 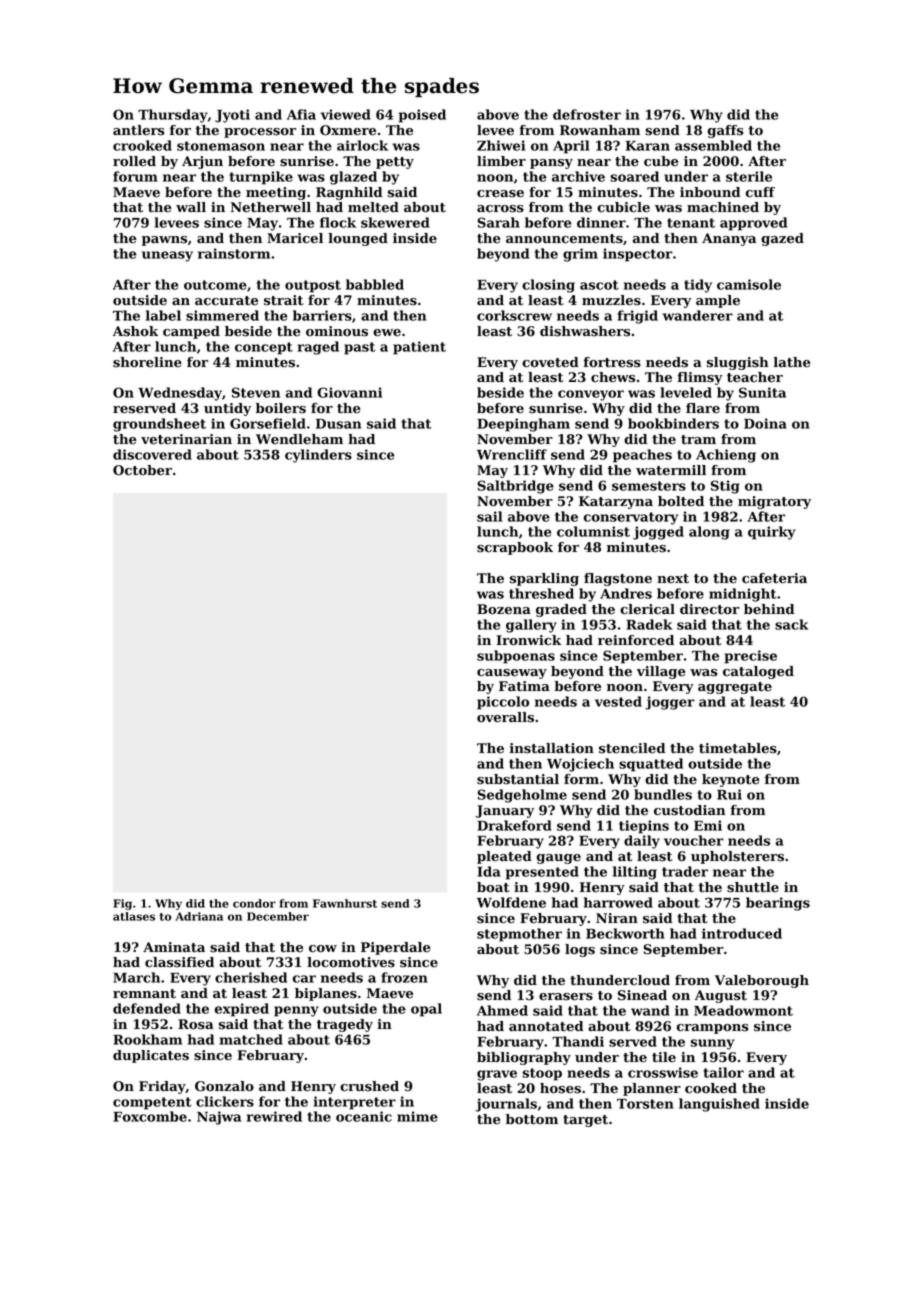 I want to click on tram, so click(x=698, y=440).
